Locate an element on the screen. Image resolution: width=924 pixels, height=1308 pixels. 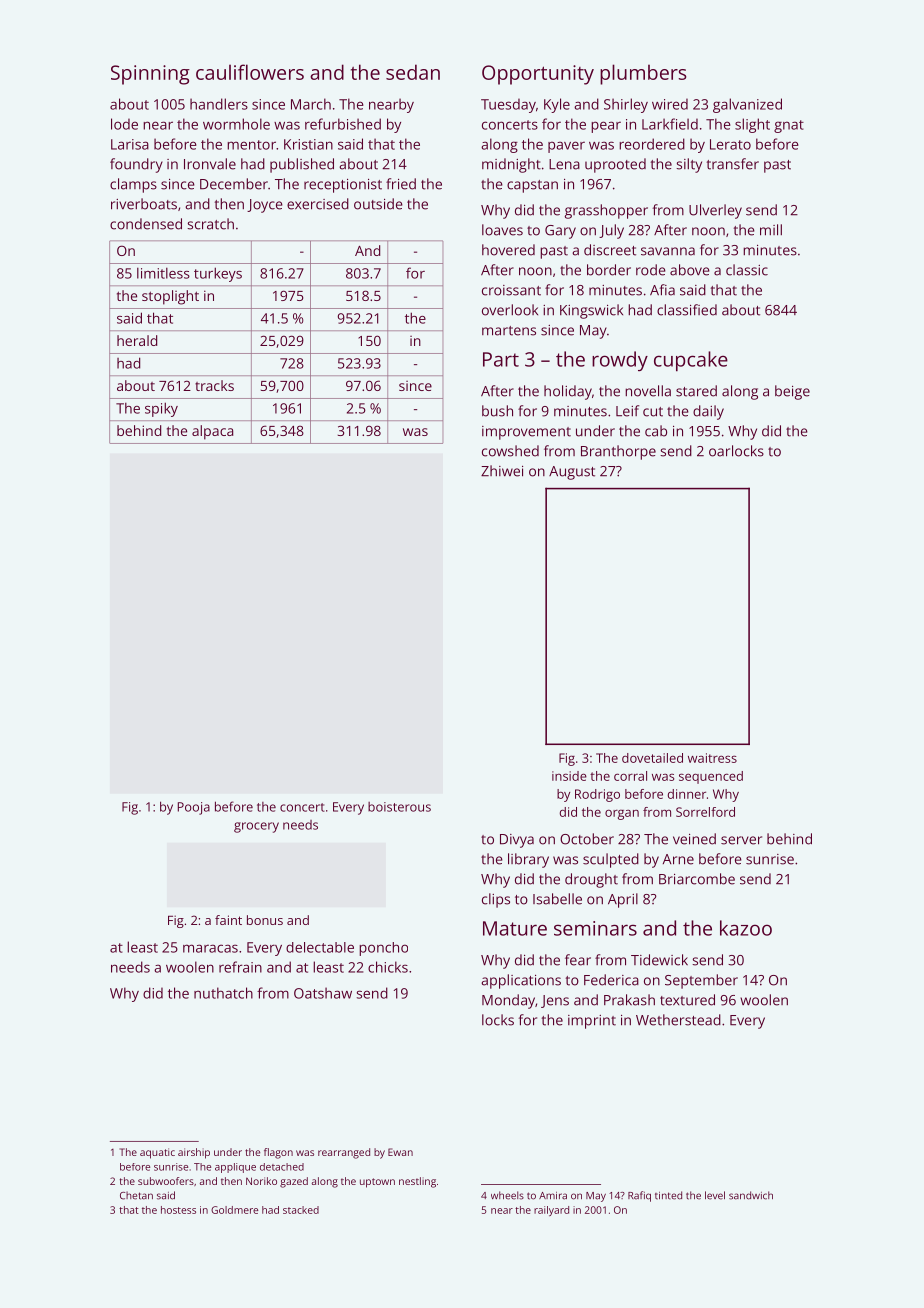
inside is located at coordinates (569, 776).
